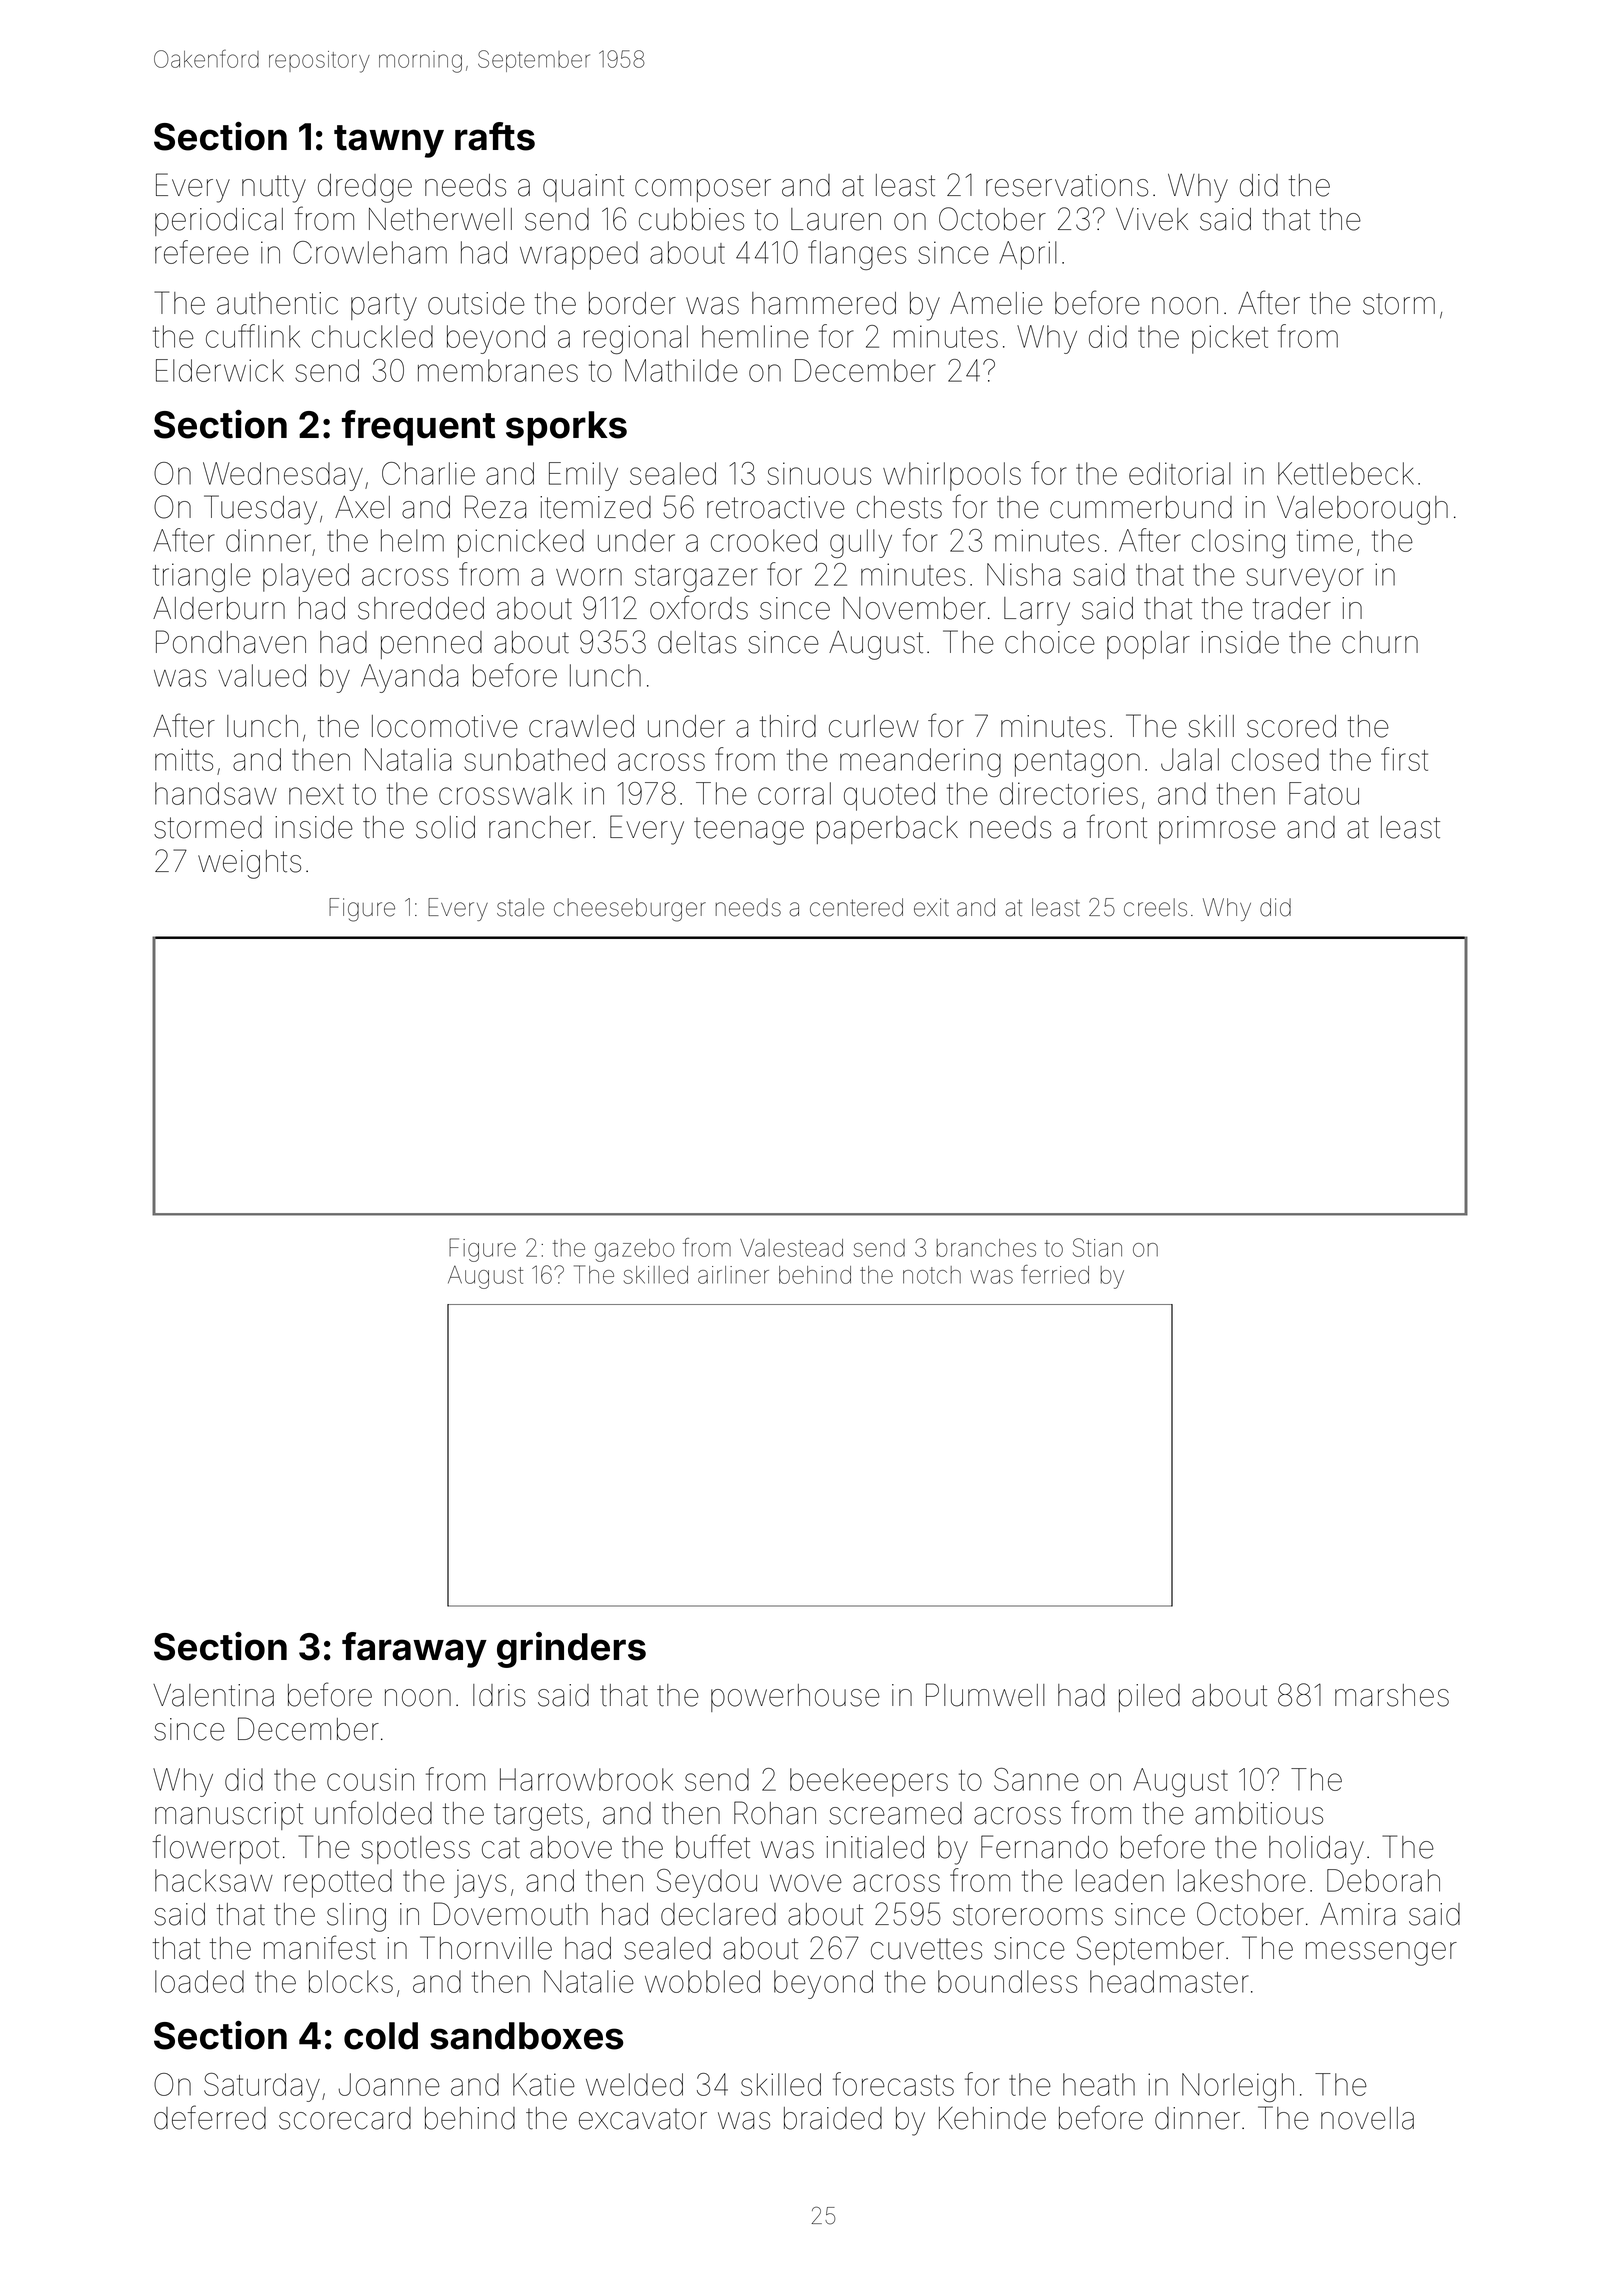  What do you see at coordinates (1325, 540) in the screenshot?
I see `time` at bounding box center [1325, 540].
